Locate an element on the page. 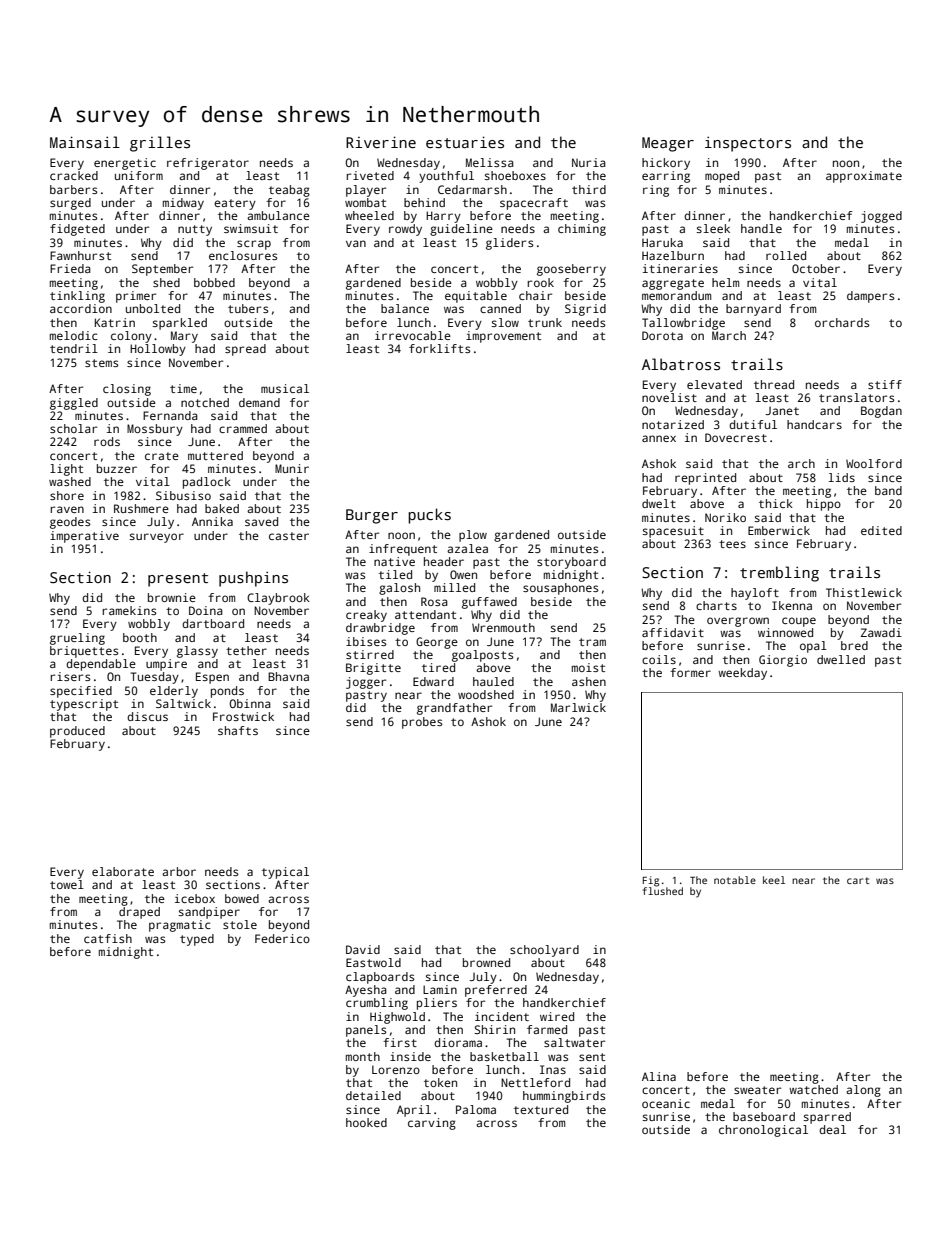 The image size is (952, 1233). elevated is located at coordinates (714, 384).
